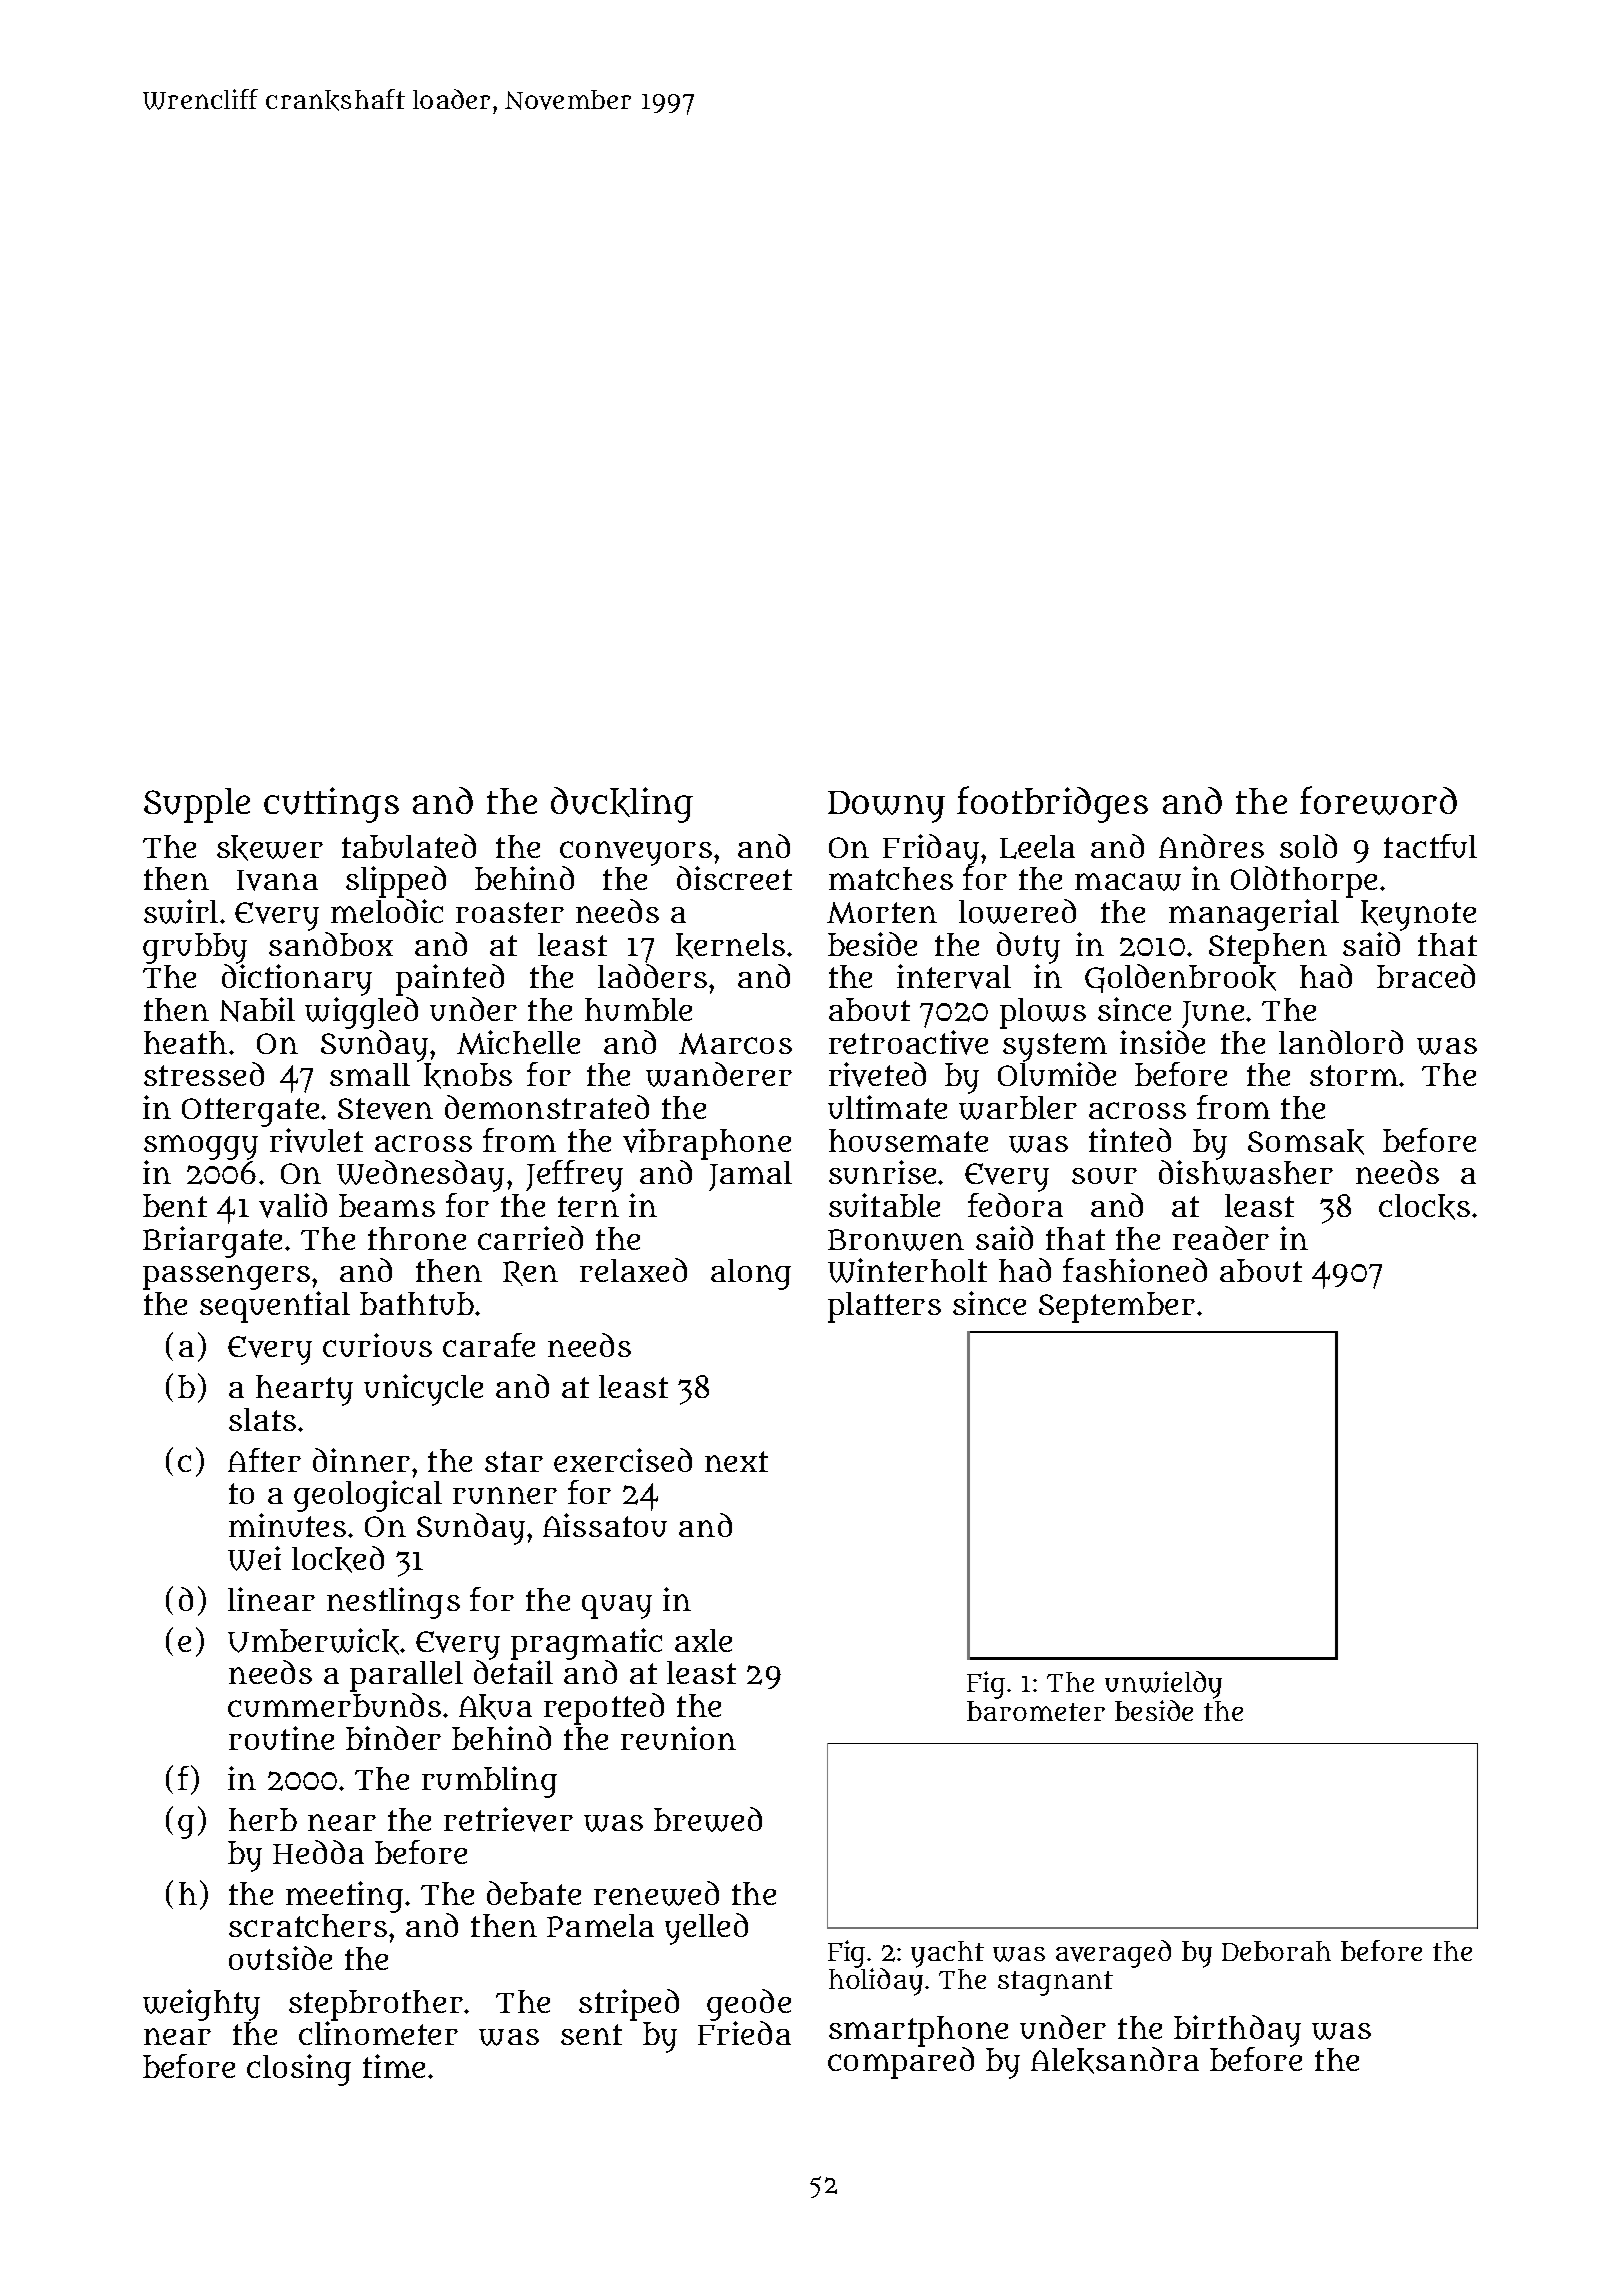 Image resolution: width=1620 pixels, height=2292 pixels. What do you see at coordinates (1163, 1685) in the screenshot?
I see `unwieldy` at bounding box center [1163, 1685].
